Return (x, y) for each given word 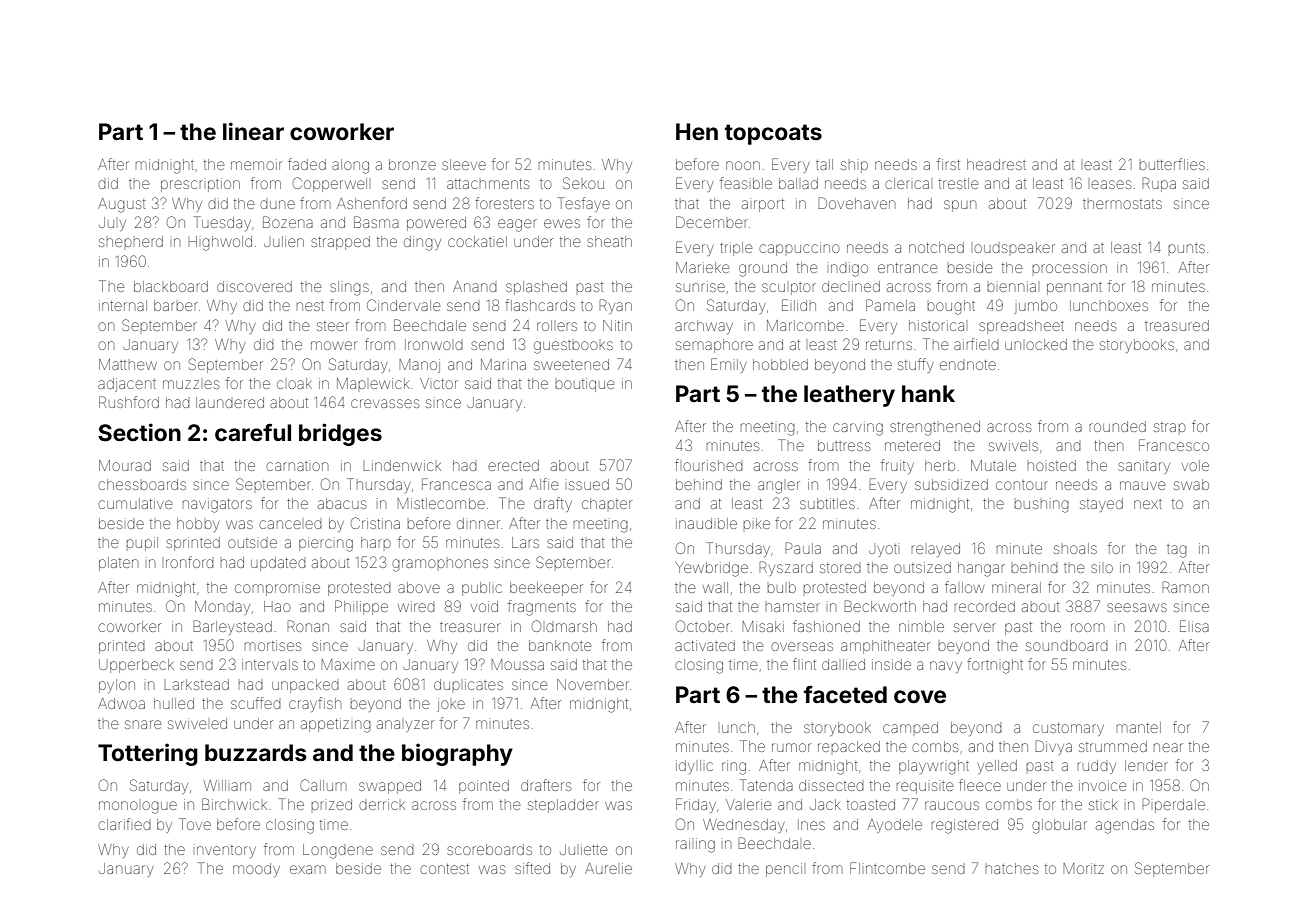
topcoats (773, 134)
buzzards (256, 753)
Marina (503, 364)
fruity (897, 466)
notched (936, 247)
